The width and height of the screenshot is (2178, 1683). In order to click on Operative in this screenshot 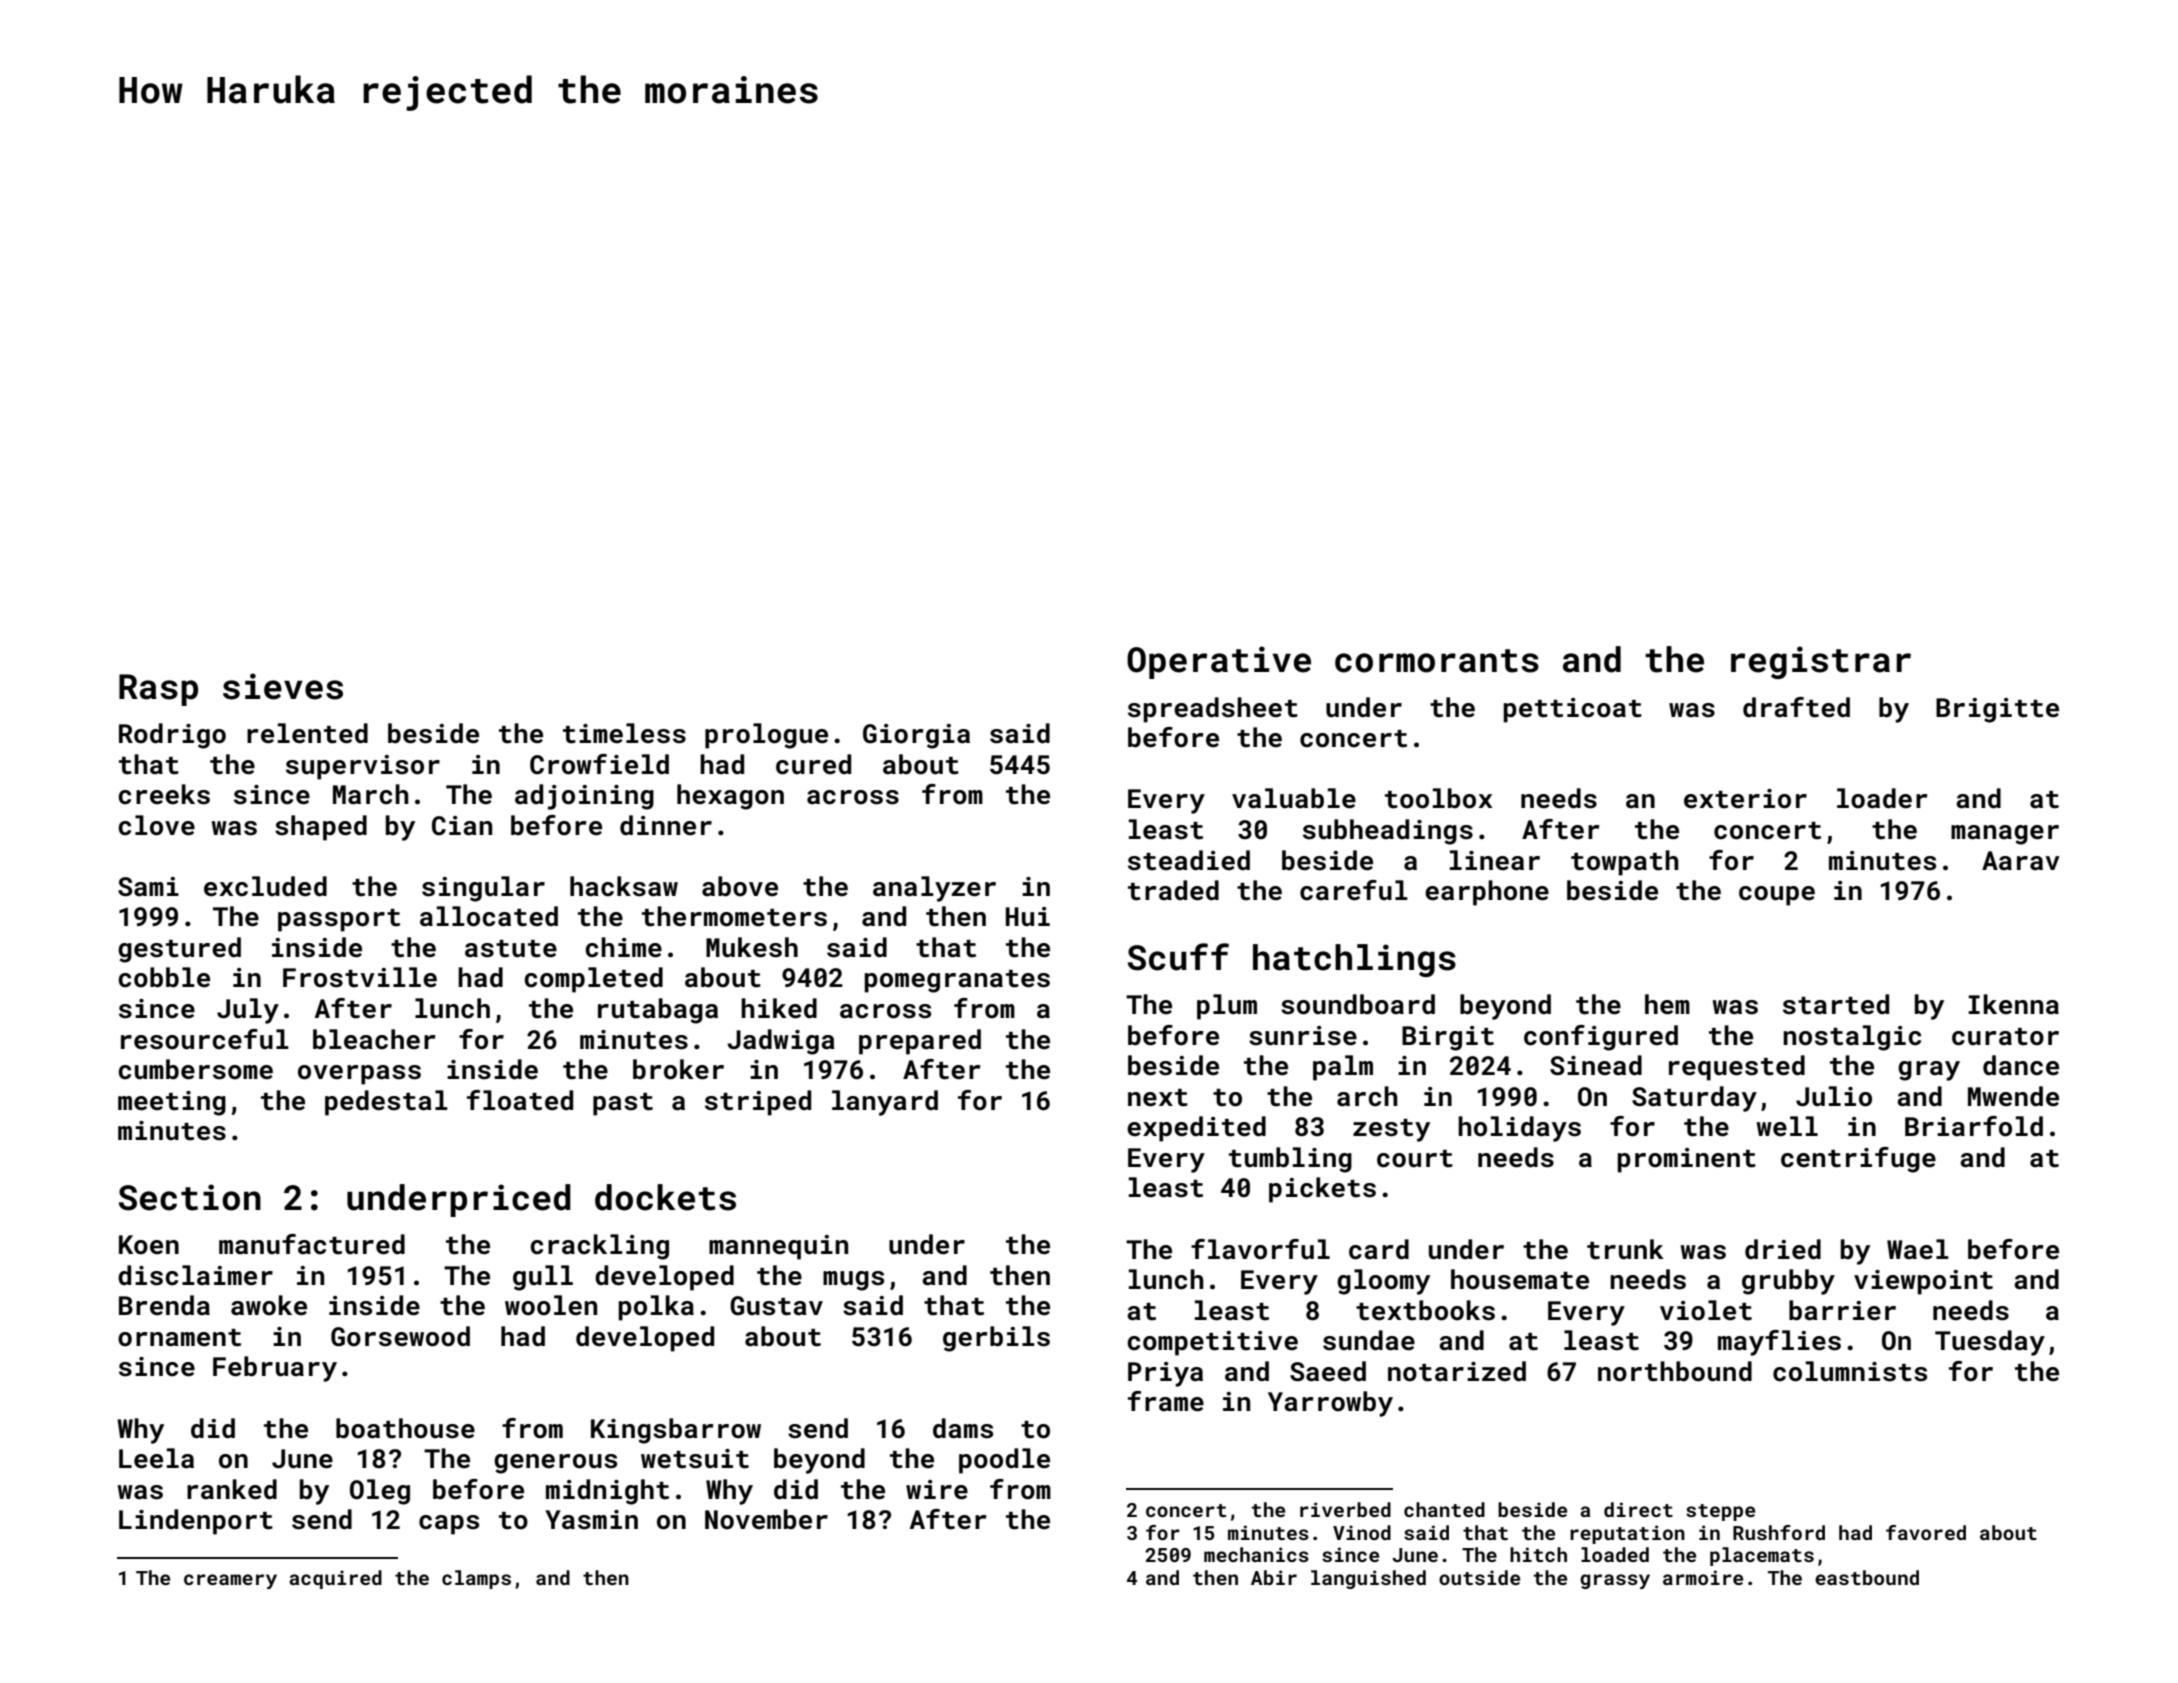, I will do `click(1219, 662)`.
